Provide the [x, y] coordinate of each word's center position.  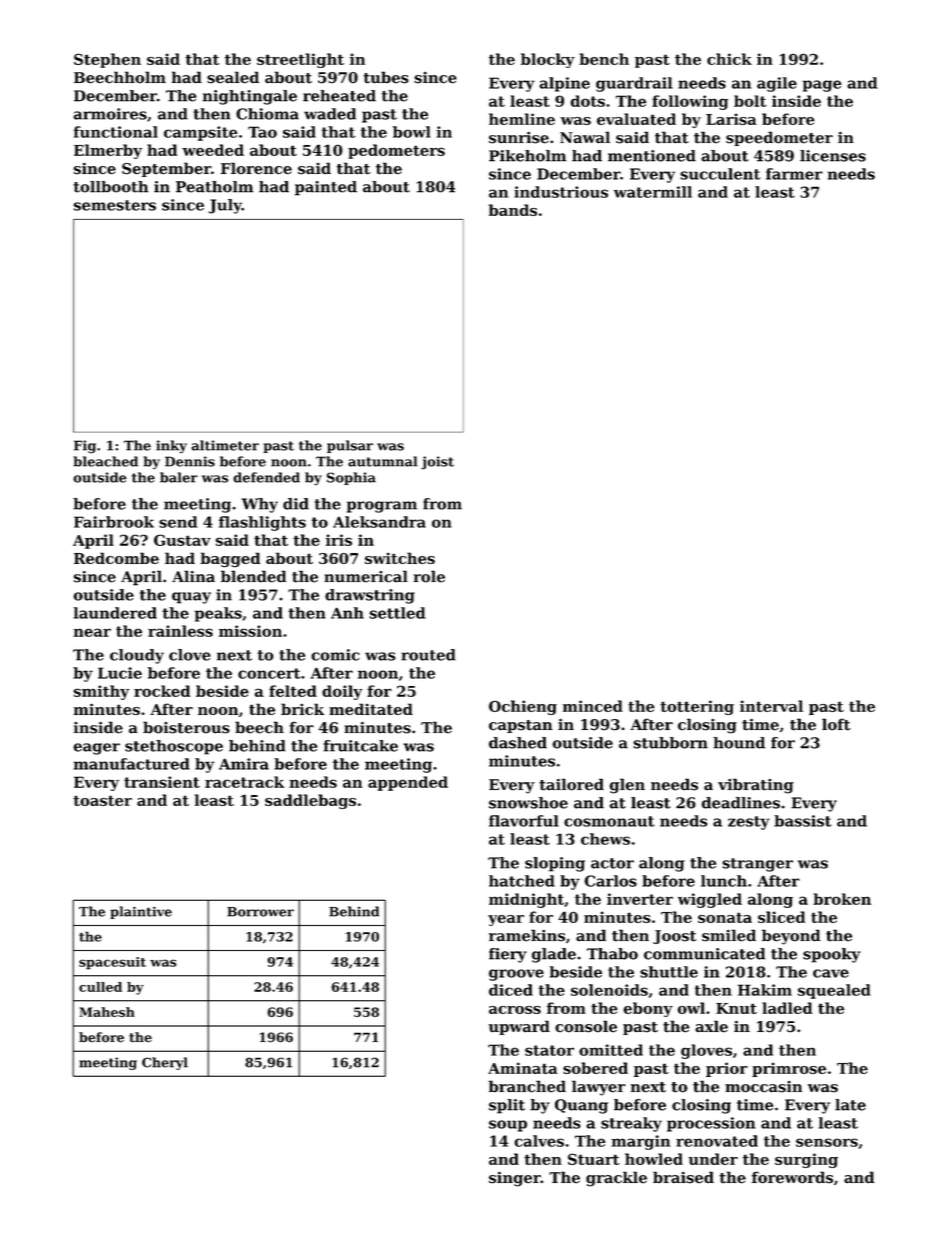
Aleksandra [379, 522]
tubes [386, 77]
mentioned [652, 156]
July [225, 206]
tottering [697, 707]
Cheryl [165, 1063]
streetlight [300, 60]
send [178, 522]
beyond [791, 937]
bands [513, 210]
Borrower [260, 912]
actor [612, 863]
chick [729, 59]
